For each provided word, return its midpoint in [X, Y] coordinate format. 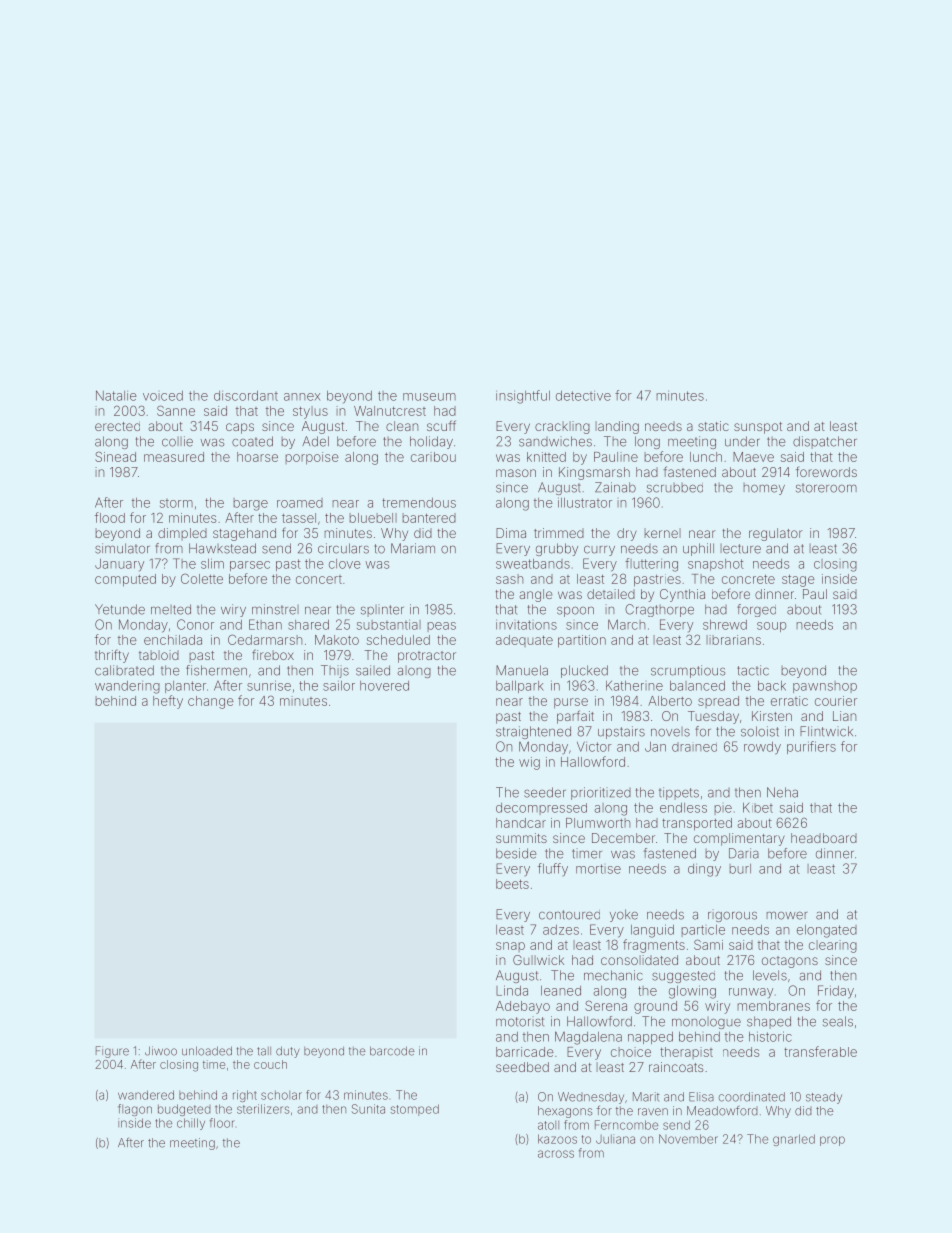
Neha [782, 792]
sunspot [758, 428]
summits [521, 838]
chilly [191, 1124]
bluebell [373, 518]
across [556, 1154]
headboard [824, 838]
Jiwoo [161, 1051]
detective [583, 396]
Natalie [116, 395]
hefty [168, 702]
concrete [748, 579]
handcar [521, 823]
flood [110, 517]
